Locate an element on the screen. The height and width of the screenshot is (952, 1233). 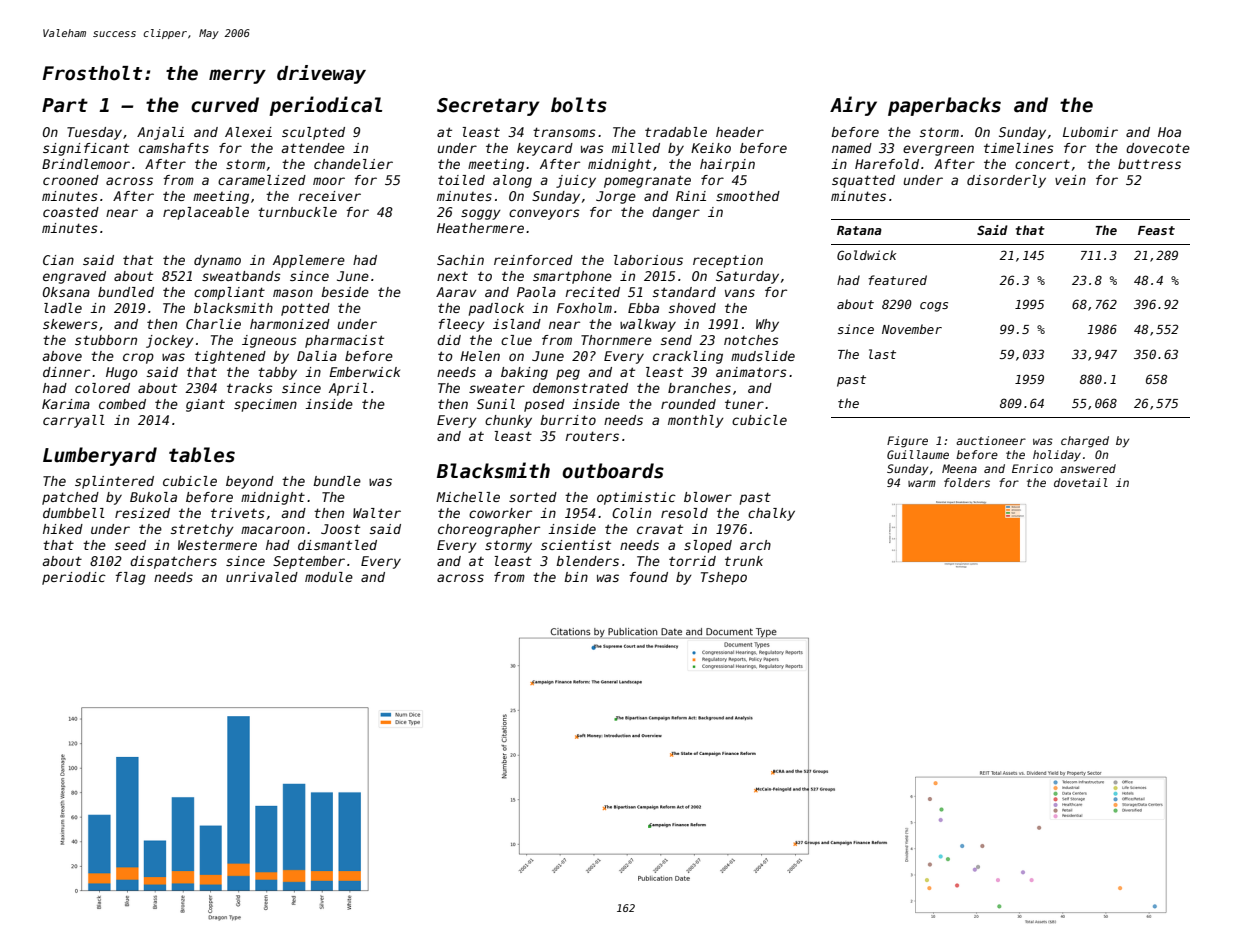
smoothed is located at coordinates (748, 196).
